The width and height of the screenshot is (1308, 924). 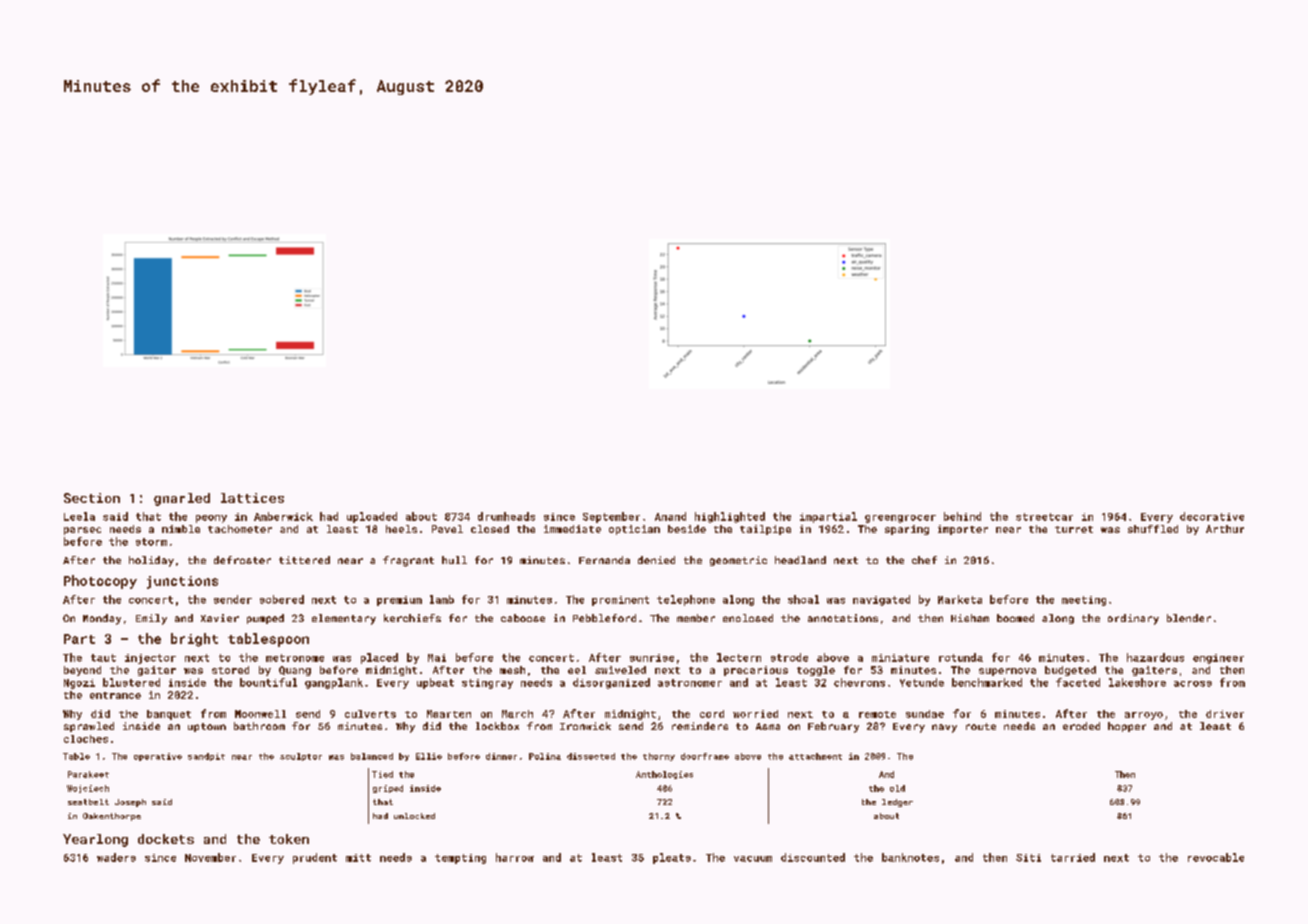 What do you see at coordinates (981, 726) in the screenshot?
I see `route` at bounding box center [981, 726].
